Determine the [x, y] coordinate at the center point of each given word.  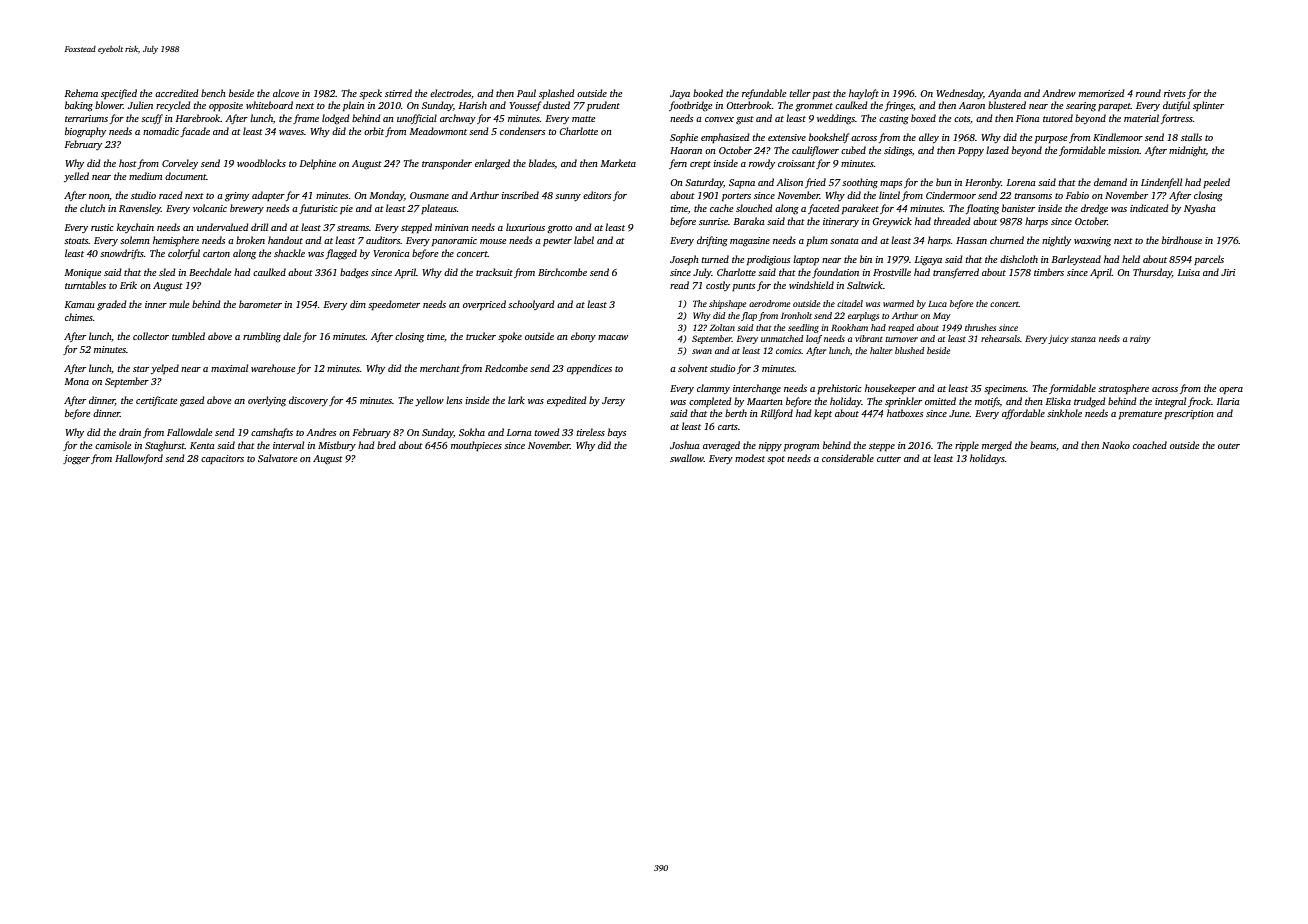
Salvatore [277, 458]
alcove [286, 93]
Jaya [680, 94]
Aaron [972, 105]
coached [1150, 445]
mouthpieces [476, 446]
